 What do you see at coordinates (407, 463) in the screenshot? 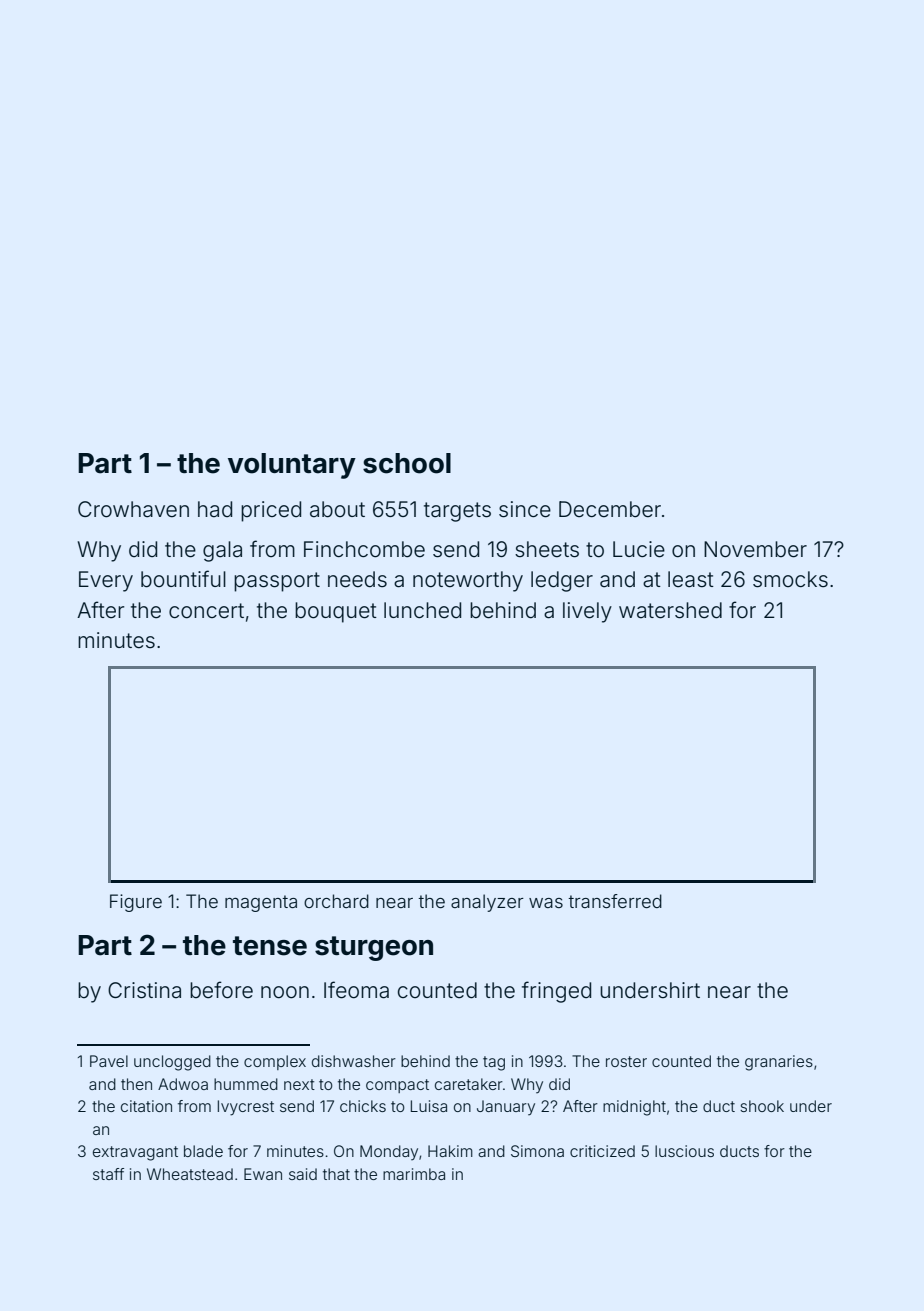
I see `school` at bounding box center [407, 463].
